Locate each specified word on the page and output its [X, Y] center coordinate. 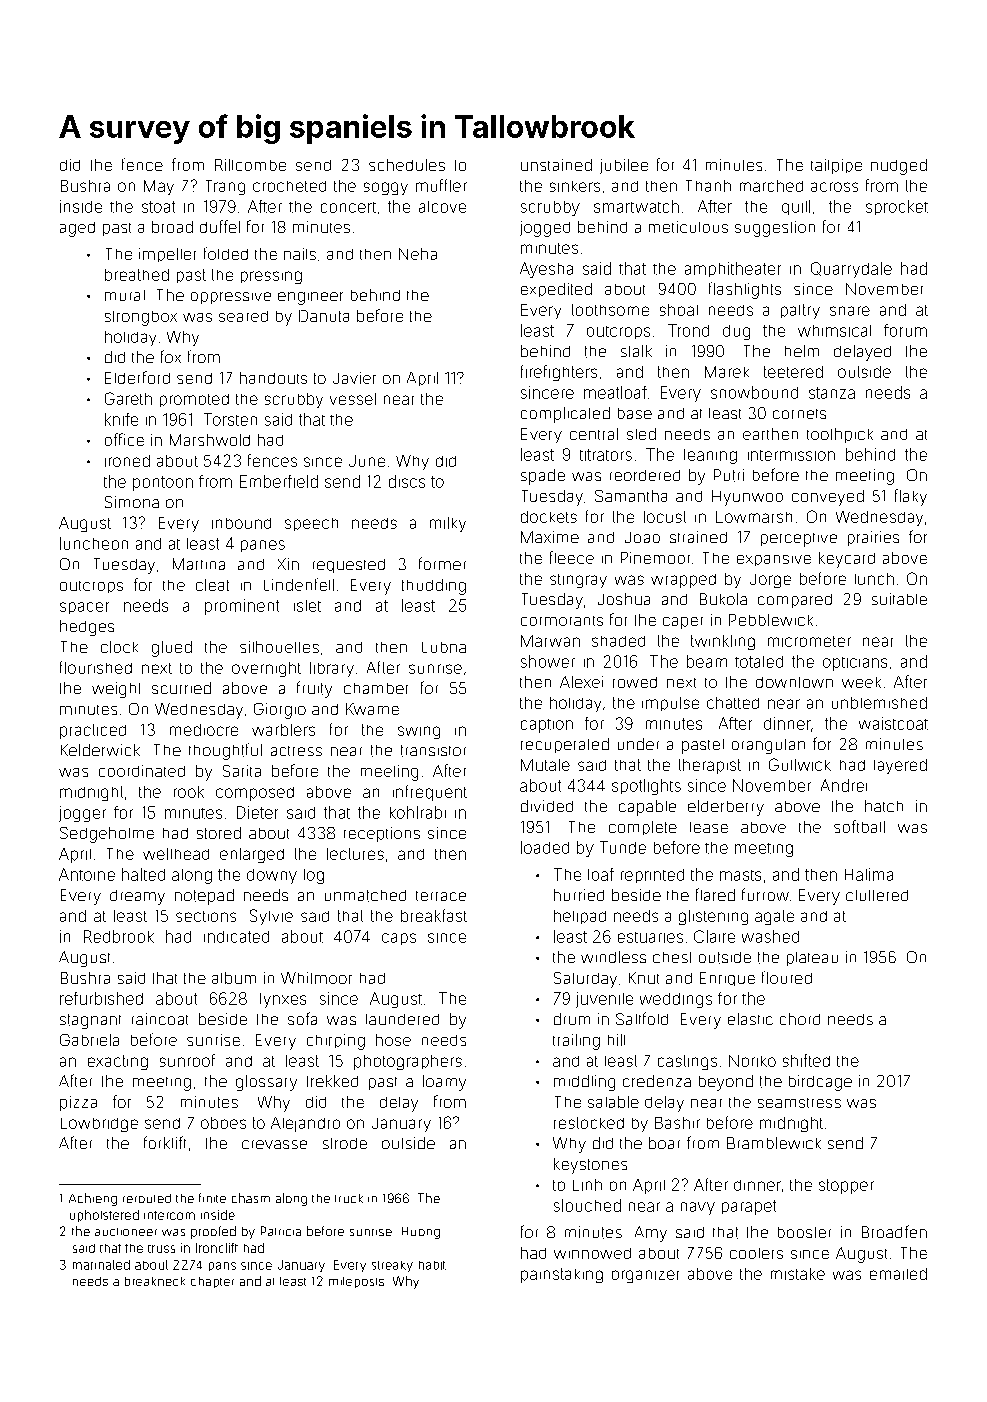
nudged [899, 167]
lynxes [283, 1000]
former [442, 563]
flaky [911, 497]
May [159, 187]
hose [393, 1040]
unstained [556, 165]
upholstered [104, 1216]
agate [774, 917]
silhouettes [279, 647]
